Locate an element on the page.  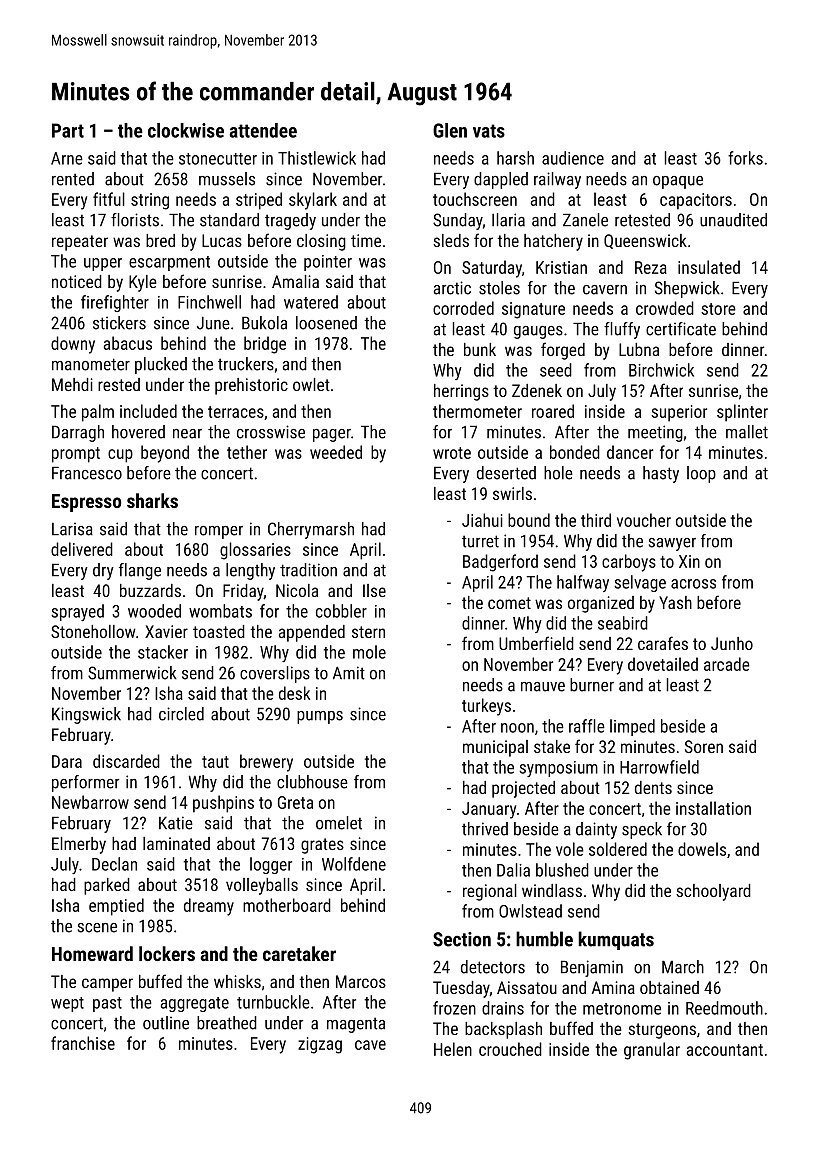
schoolyard is located at coordinates (713, 892).
